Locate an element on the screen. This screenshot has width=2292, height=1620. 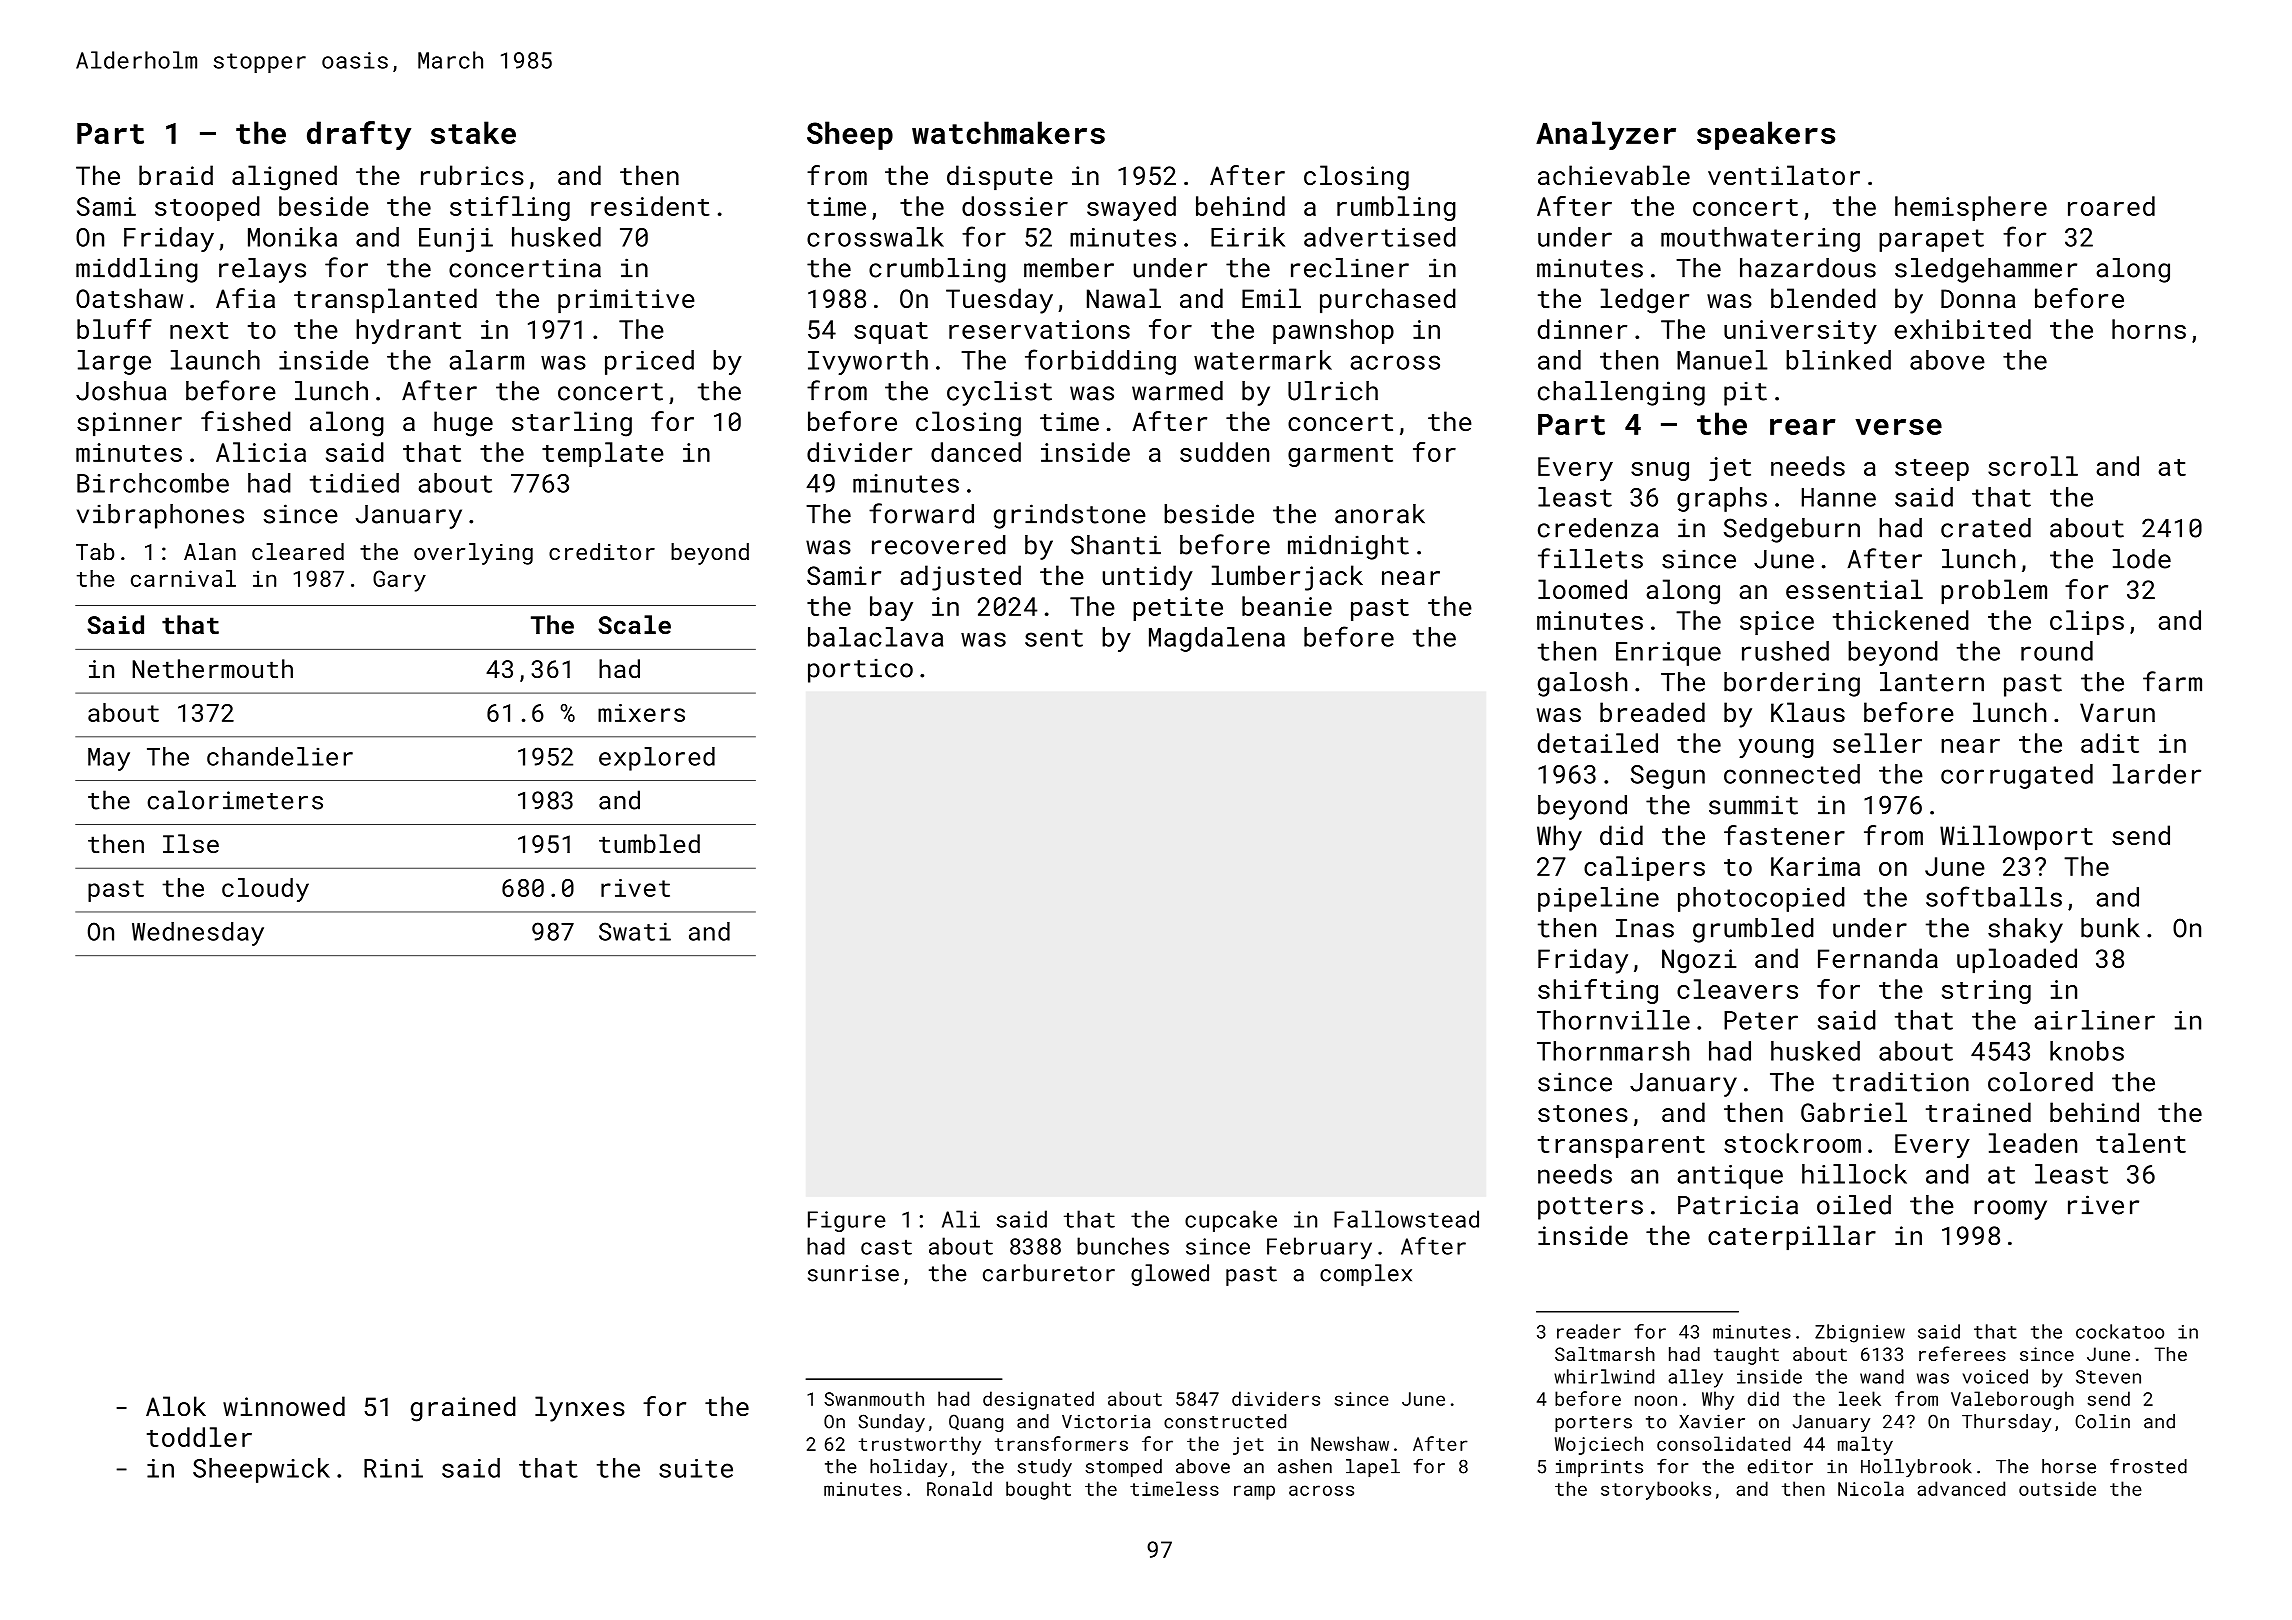
Figure is located at coordinates (847, 1221).
